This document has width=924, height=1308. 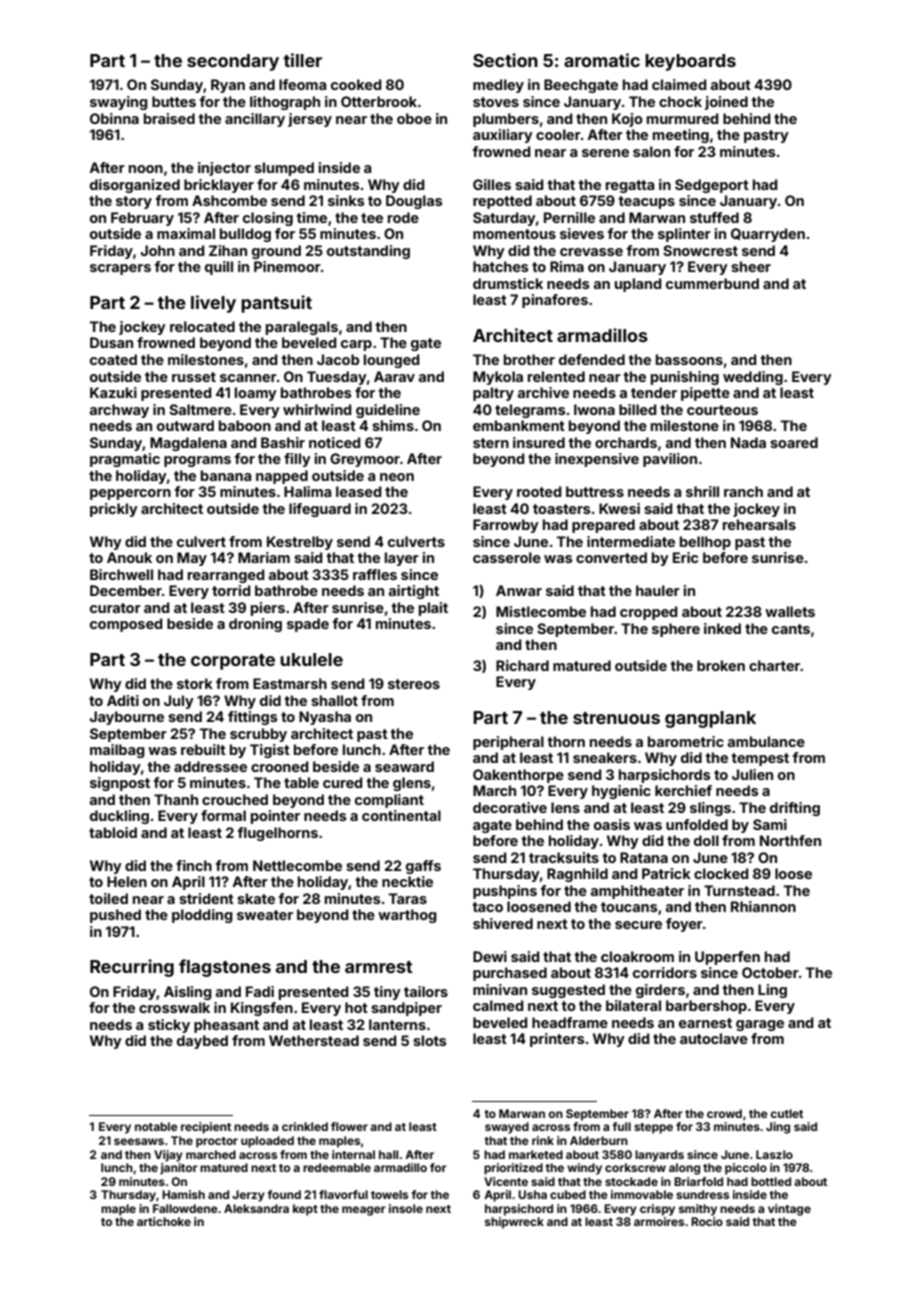 I want to click on joined, so click(x=726, y=103).
